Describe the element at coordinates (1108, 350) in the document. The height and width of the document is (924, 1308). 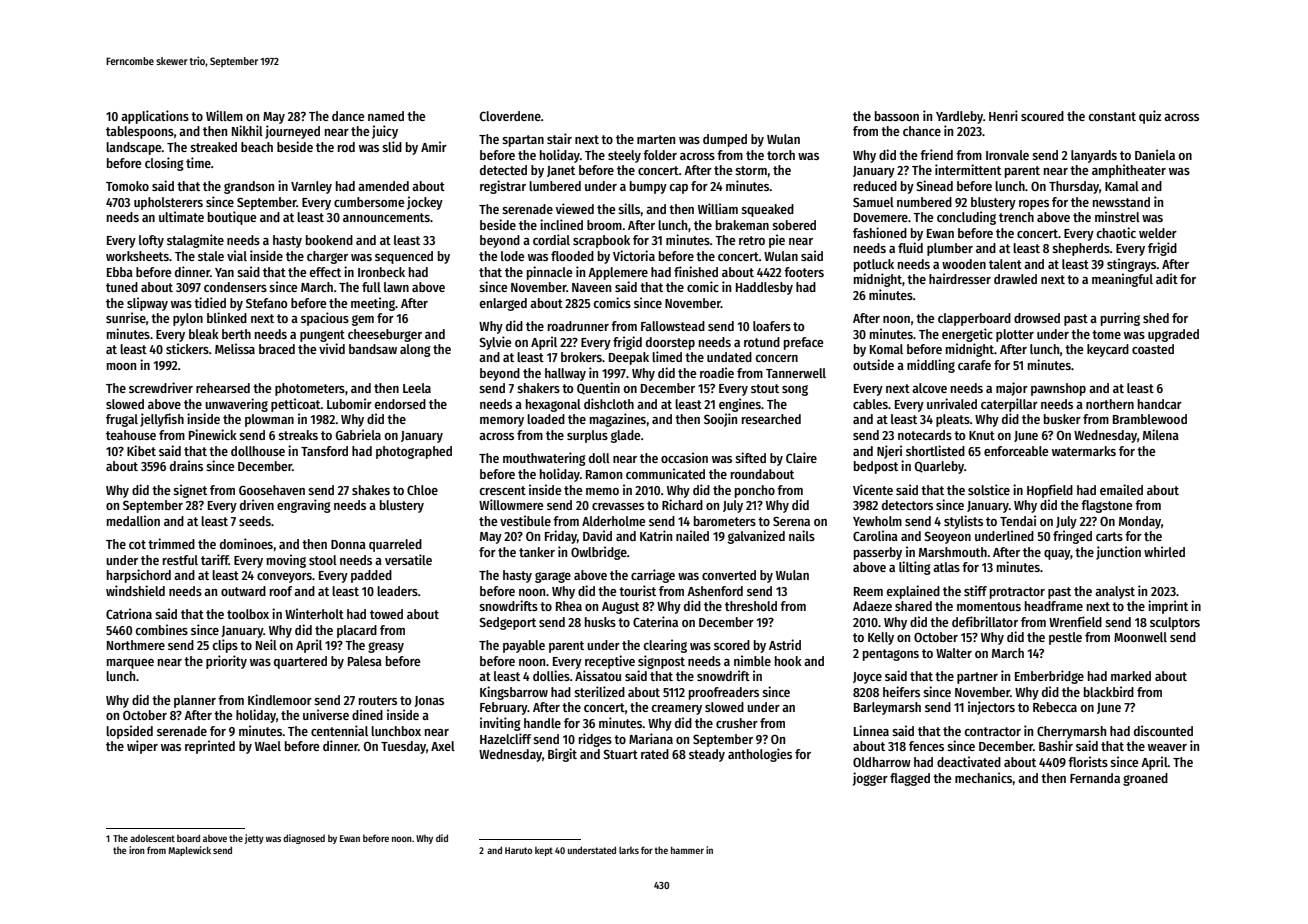
I see `keycard` at that location.
